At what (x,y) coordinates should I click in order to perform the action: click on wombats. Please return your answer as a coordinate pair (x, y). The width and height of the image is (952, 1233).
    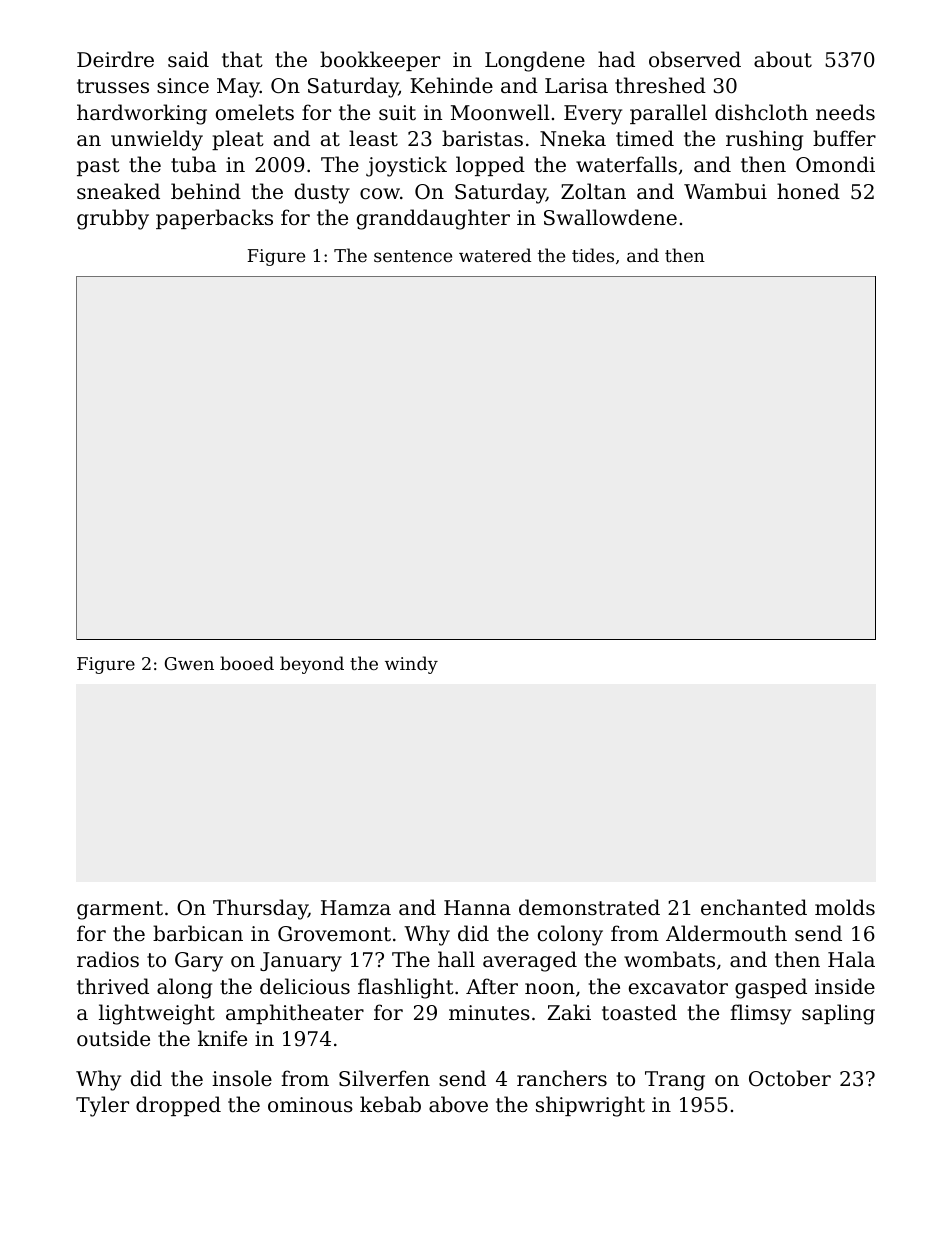
    Looking at the image, I should click on (669, 959).
